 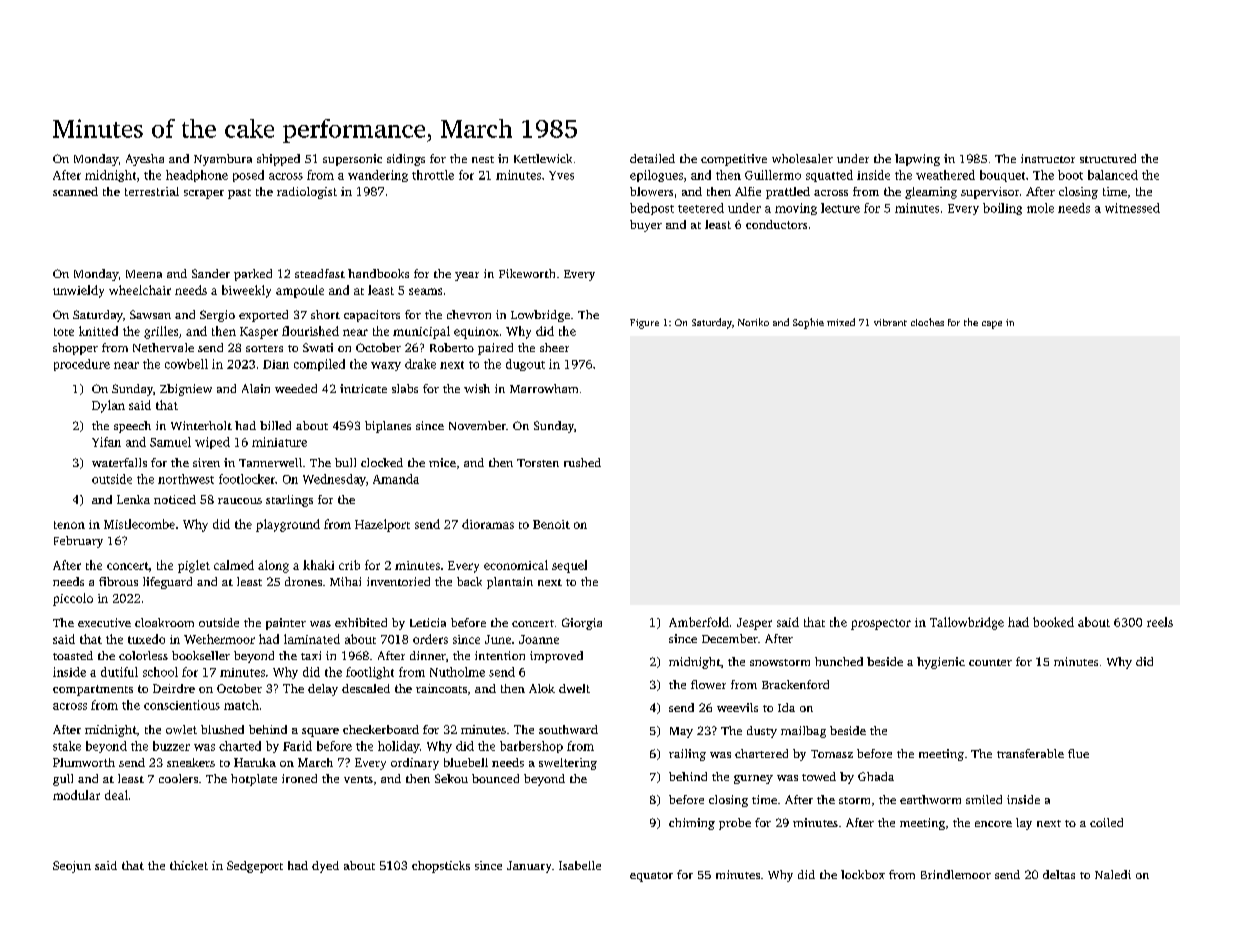 I want to click on Tannerwell, so click(x=270, y=462).
